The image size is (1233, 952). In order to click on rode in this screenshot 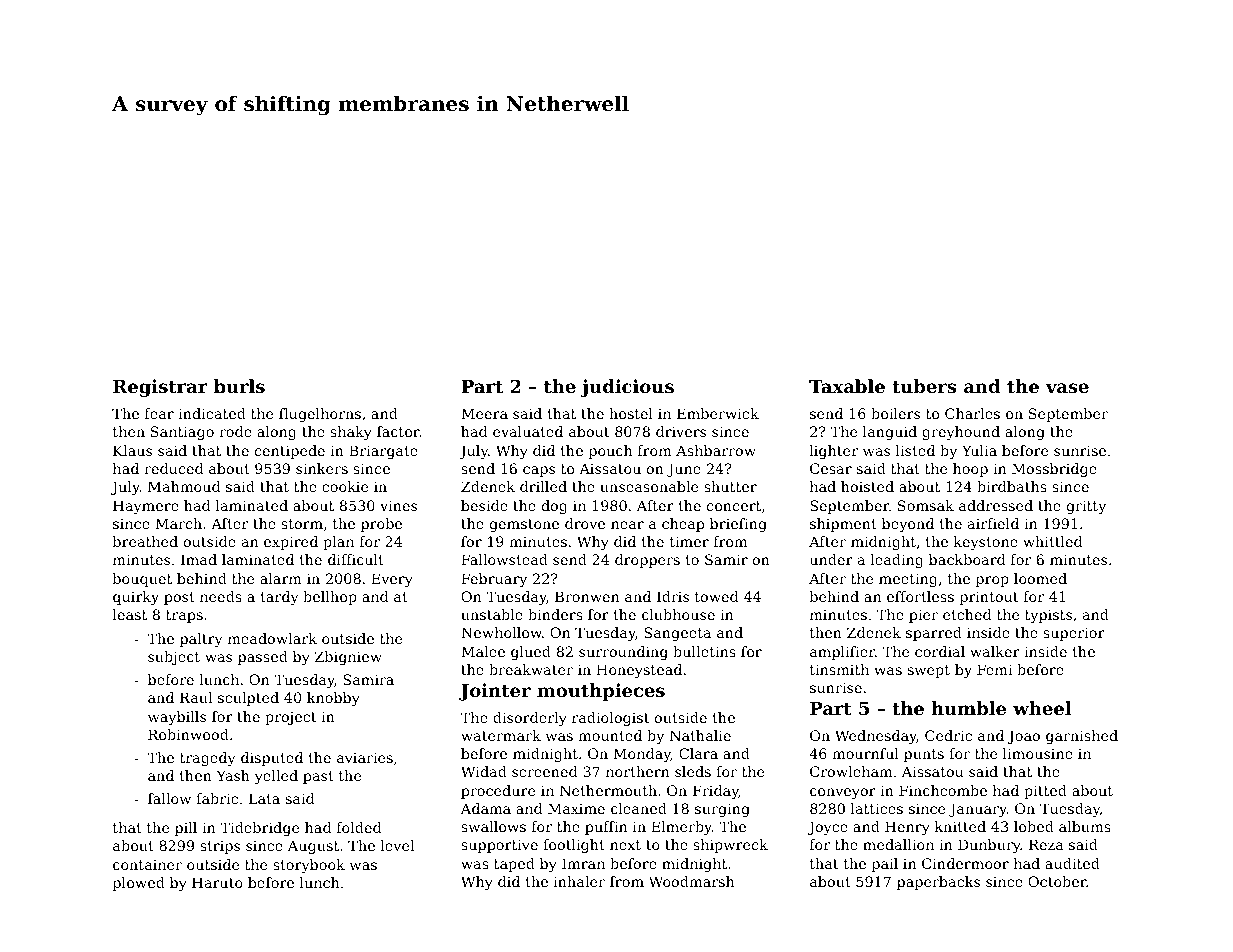, I will do `click(235, 431)`.
